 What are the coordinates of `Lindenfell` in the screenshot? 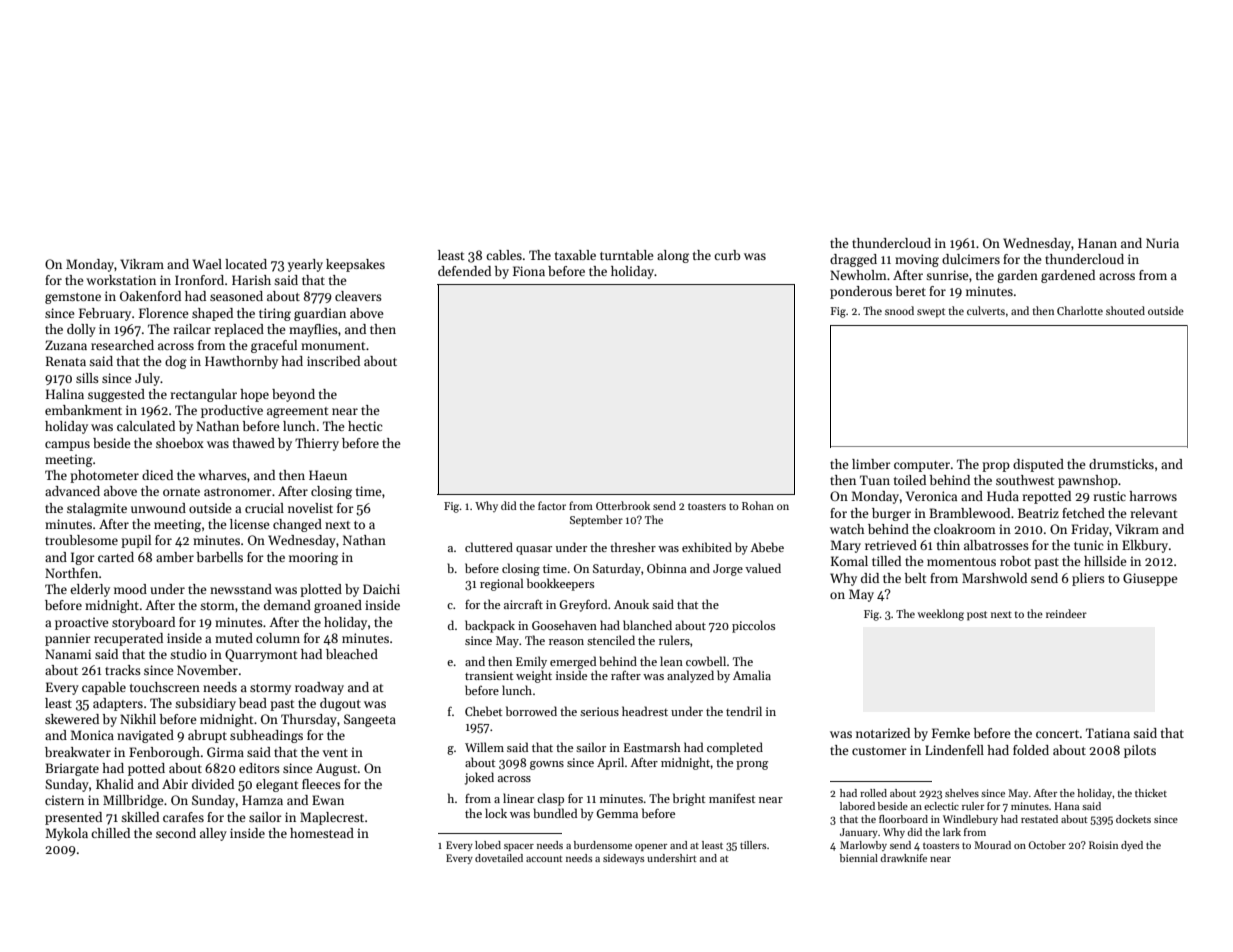 It's located at (954, 750).
